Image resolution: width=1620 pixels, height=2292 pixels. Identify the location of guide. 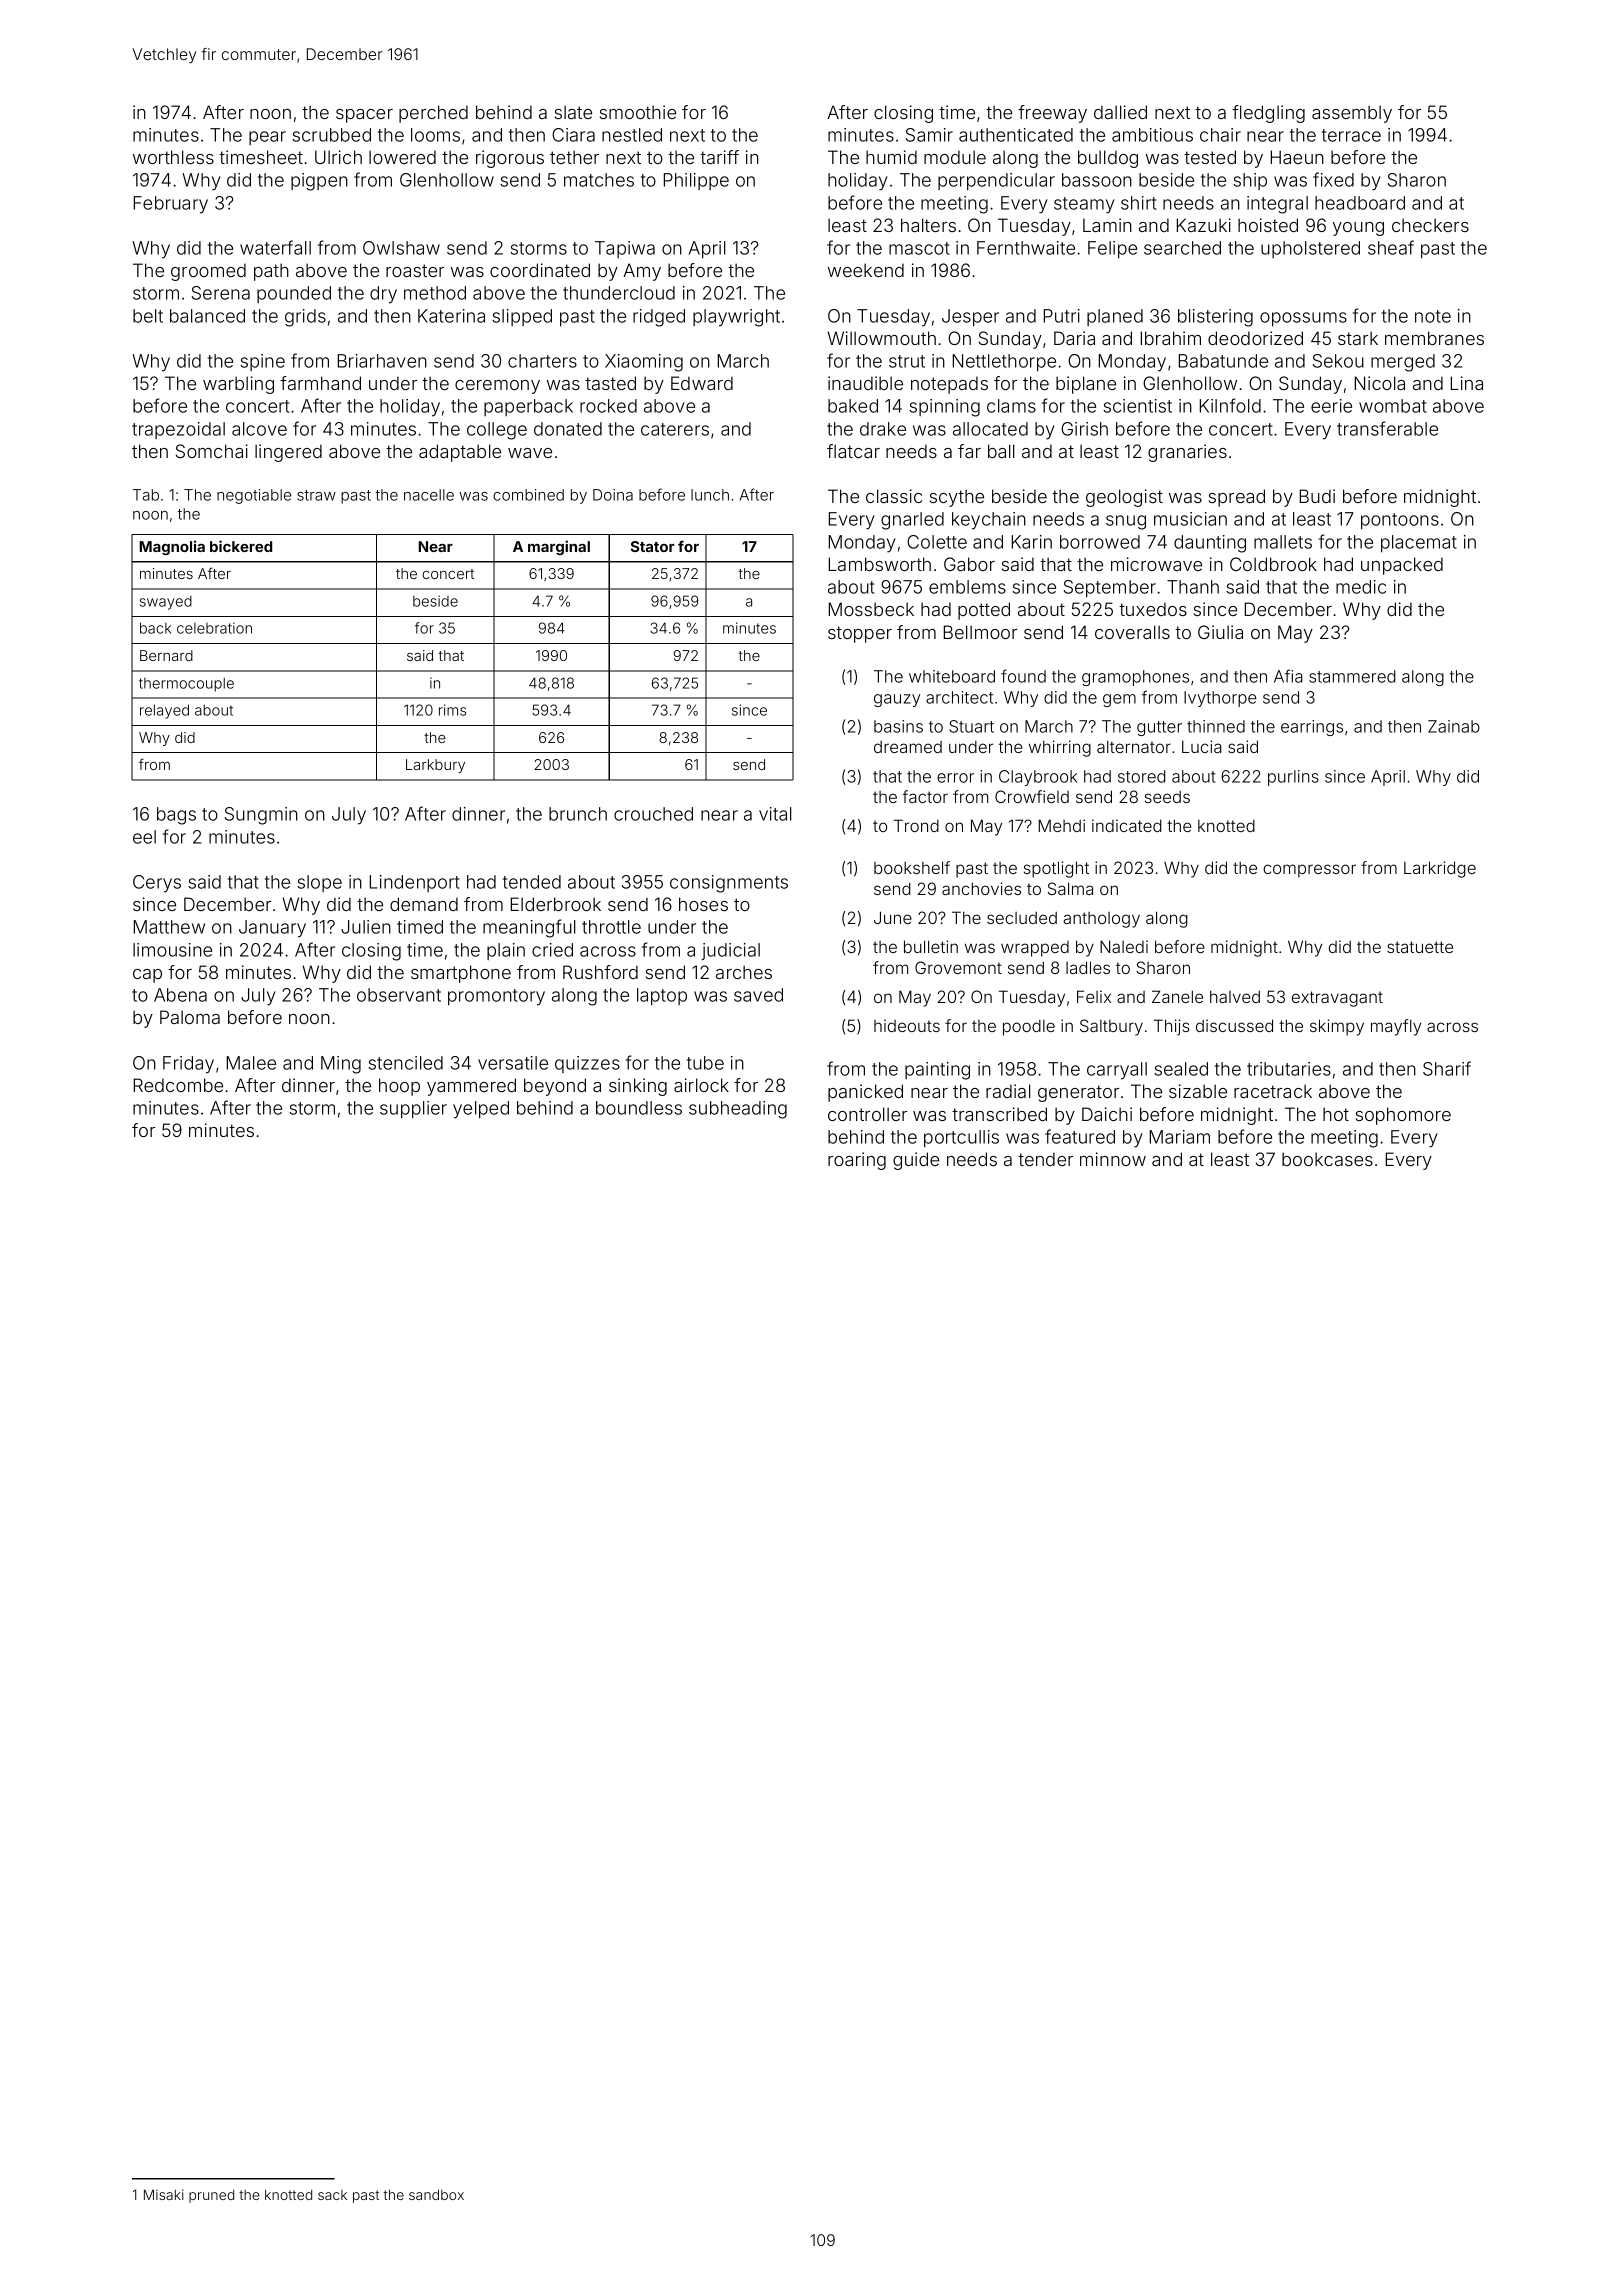
(916, 1161).
